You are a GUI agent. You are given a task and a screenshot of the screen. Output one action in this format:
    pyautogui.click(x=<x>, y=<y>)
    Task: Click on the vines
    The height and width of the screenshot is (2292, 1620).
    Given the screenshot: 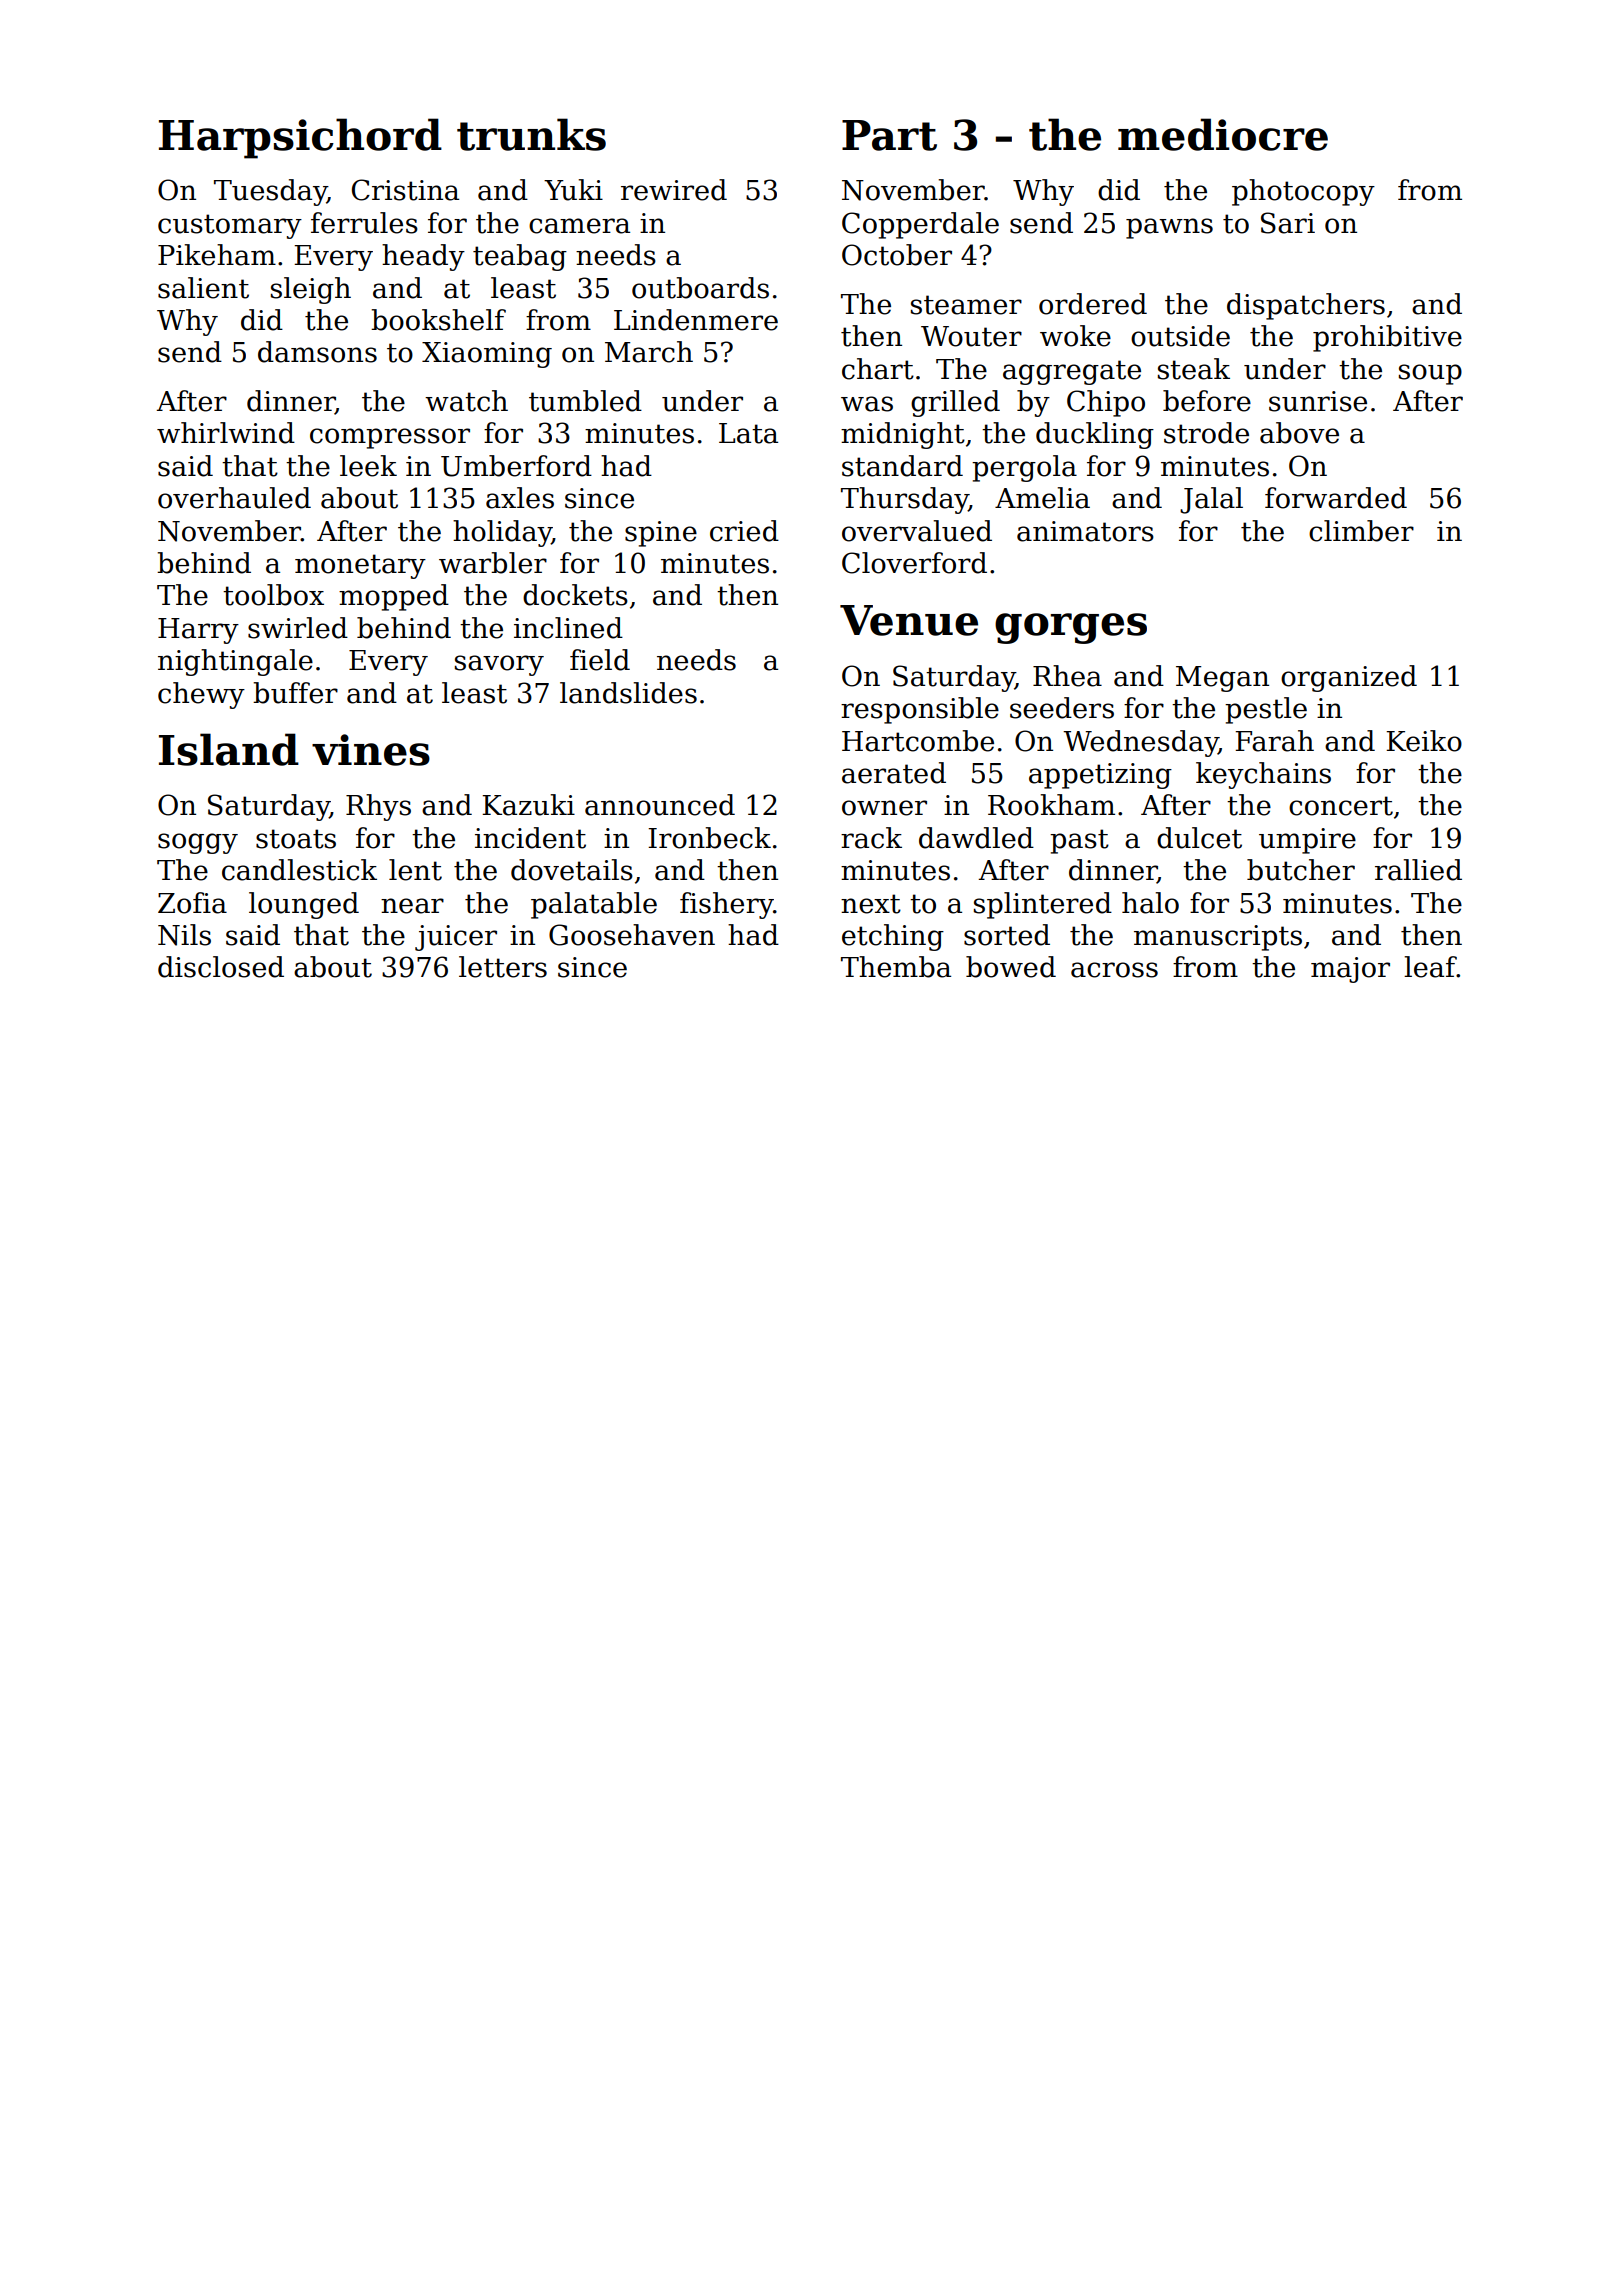 What is the action you would take?
    pyautogui.click(x=371, y=750)
